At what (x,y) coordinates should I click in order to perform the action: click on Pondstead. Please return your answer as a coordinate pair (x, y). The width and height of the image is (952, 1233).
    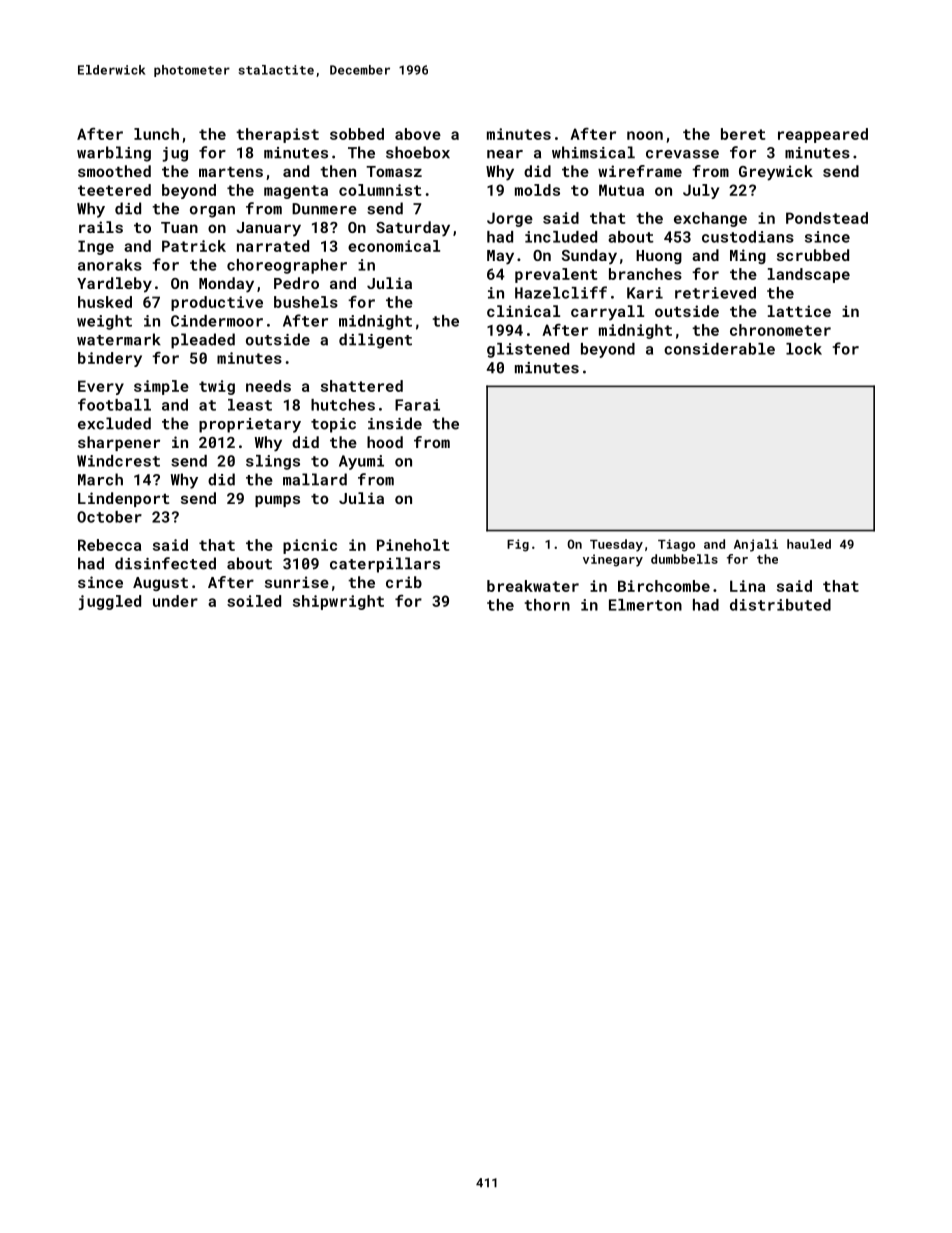
    Looking at the image, I should click on (827, 218).
